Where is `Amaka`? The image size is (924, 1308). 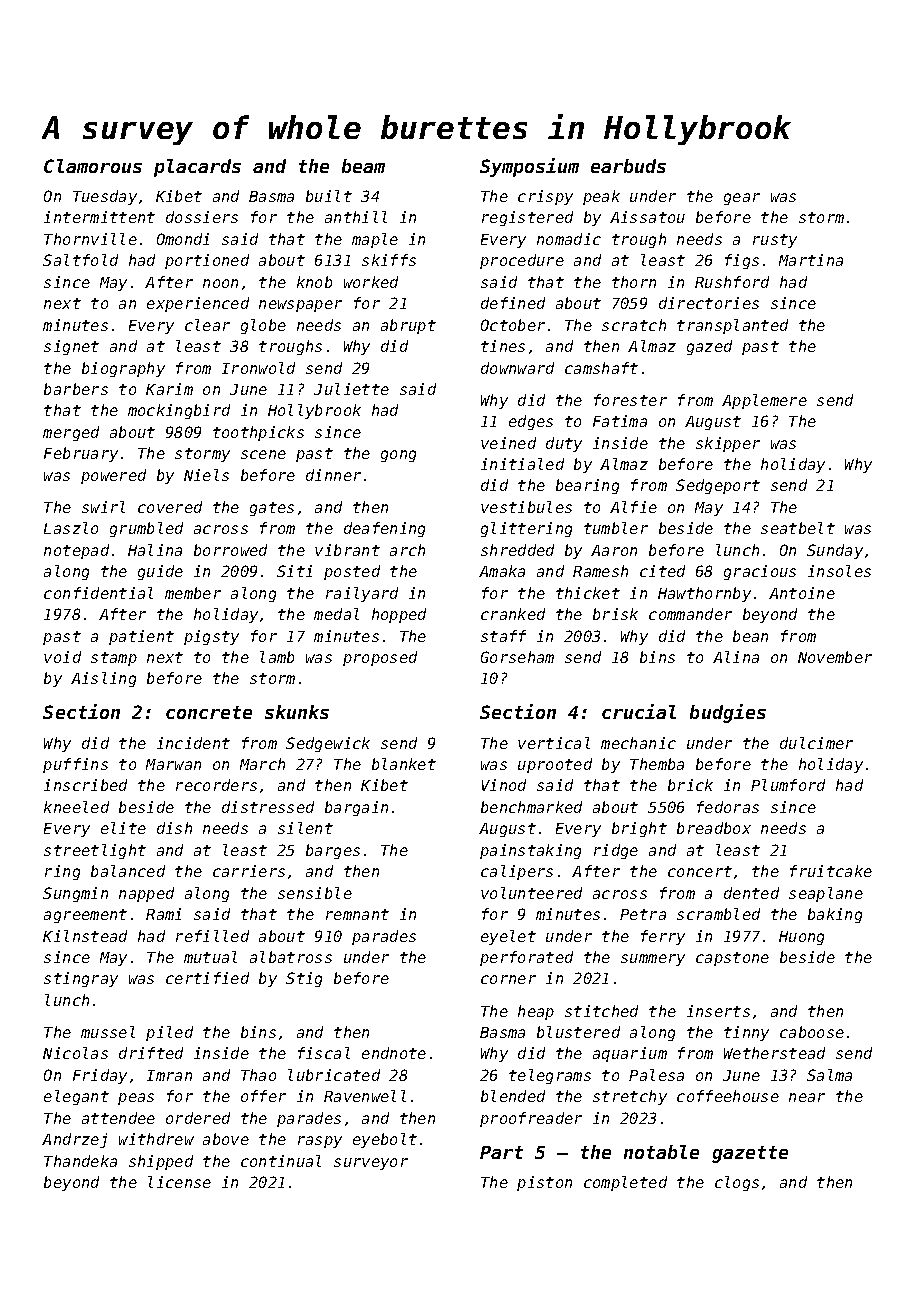
Amaka is located at coordinates (502, 571).
